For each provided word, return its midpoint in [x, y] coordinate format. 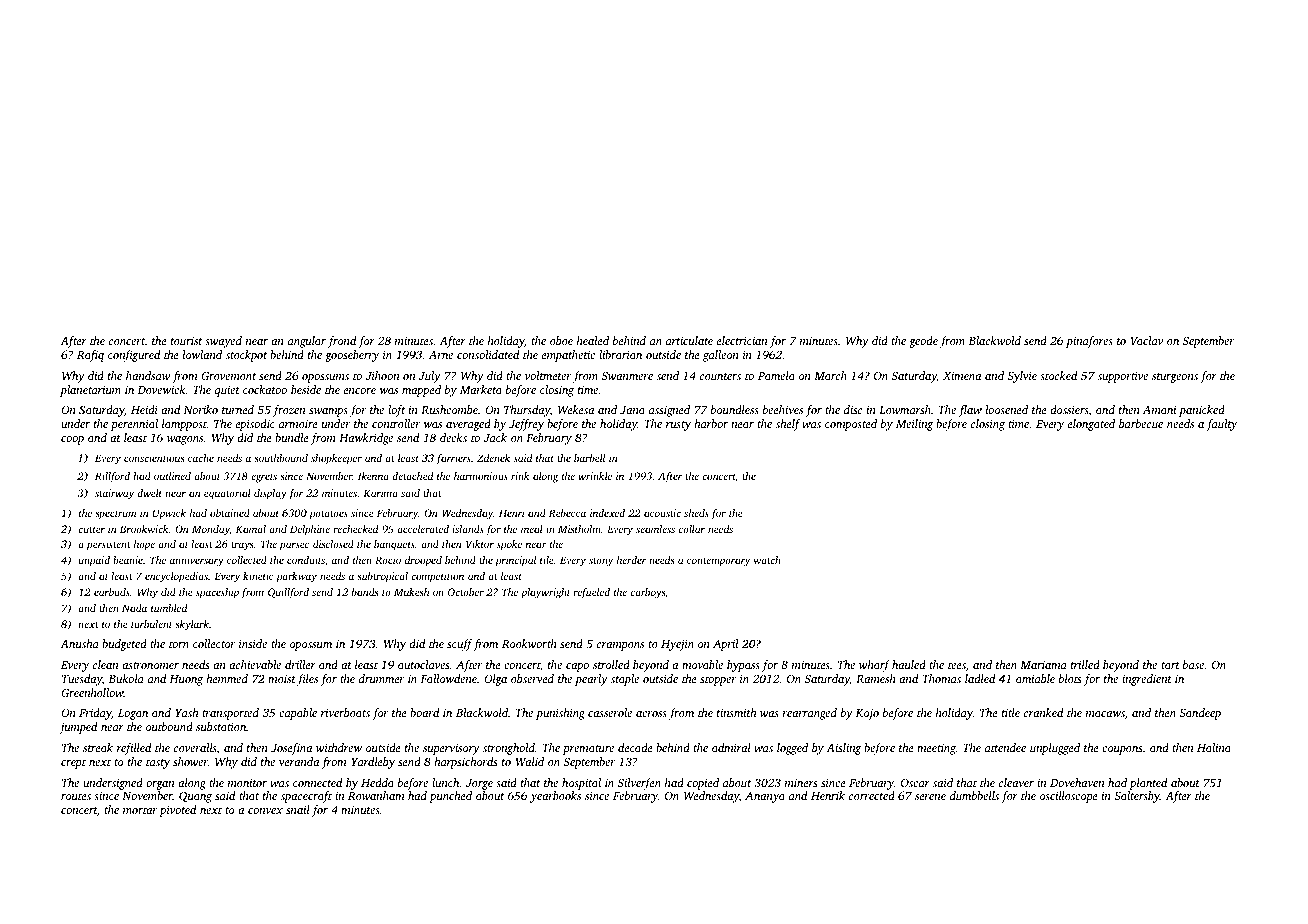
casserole [610, 712]
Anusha [79, 643]
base [1194, 664]
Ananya [765, 797]
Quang [195, 797]
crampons [620, 646]
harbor [711, 423]
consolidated [488, 354]
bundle [292, 437]
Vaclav [1147, 340]
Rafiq [90, 356]
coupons [1122, 750]
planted [1148, 784]
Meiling [914, 425]
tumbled [169, 608]
